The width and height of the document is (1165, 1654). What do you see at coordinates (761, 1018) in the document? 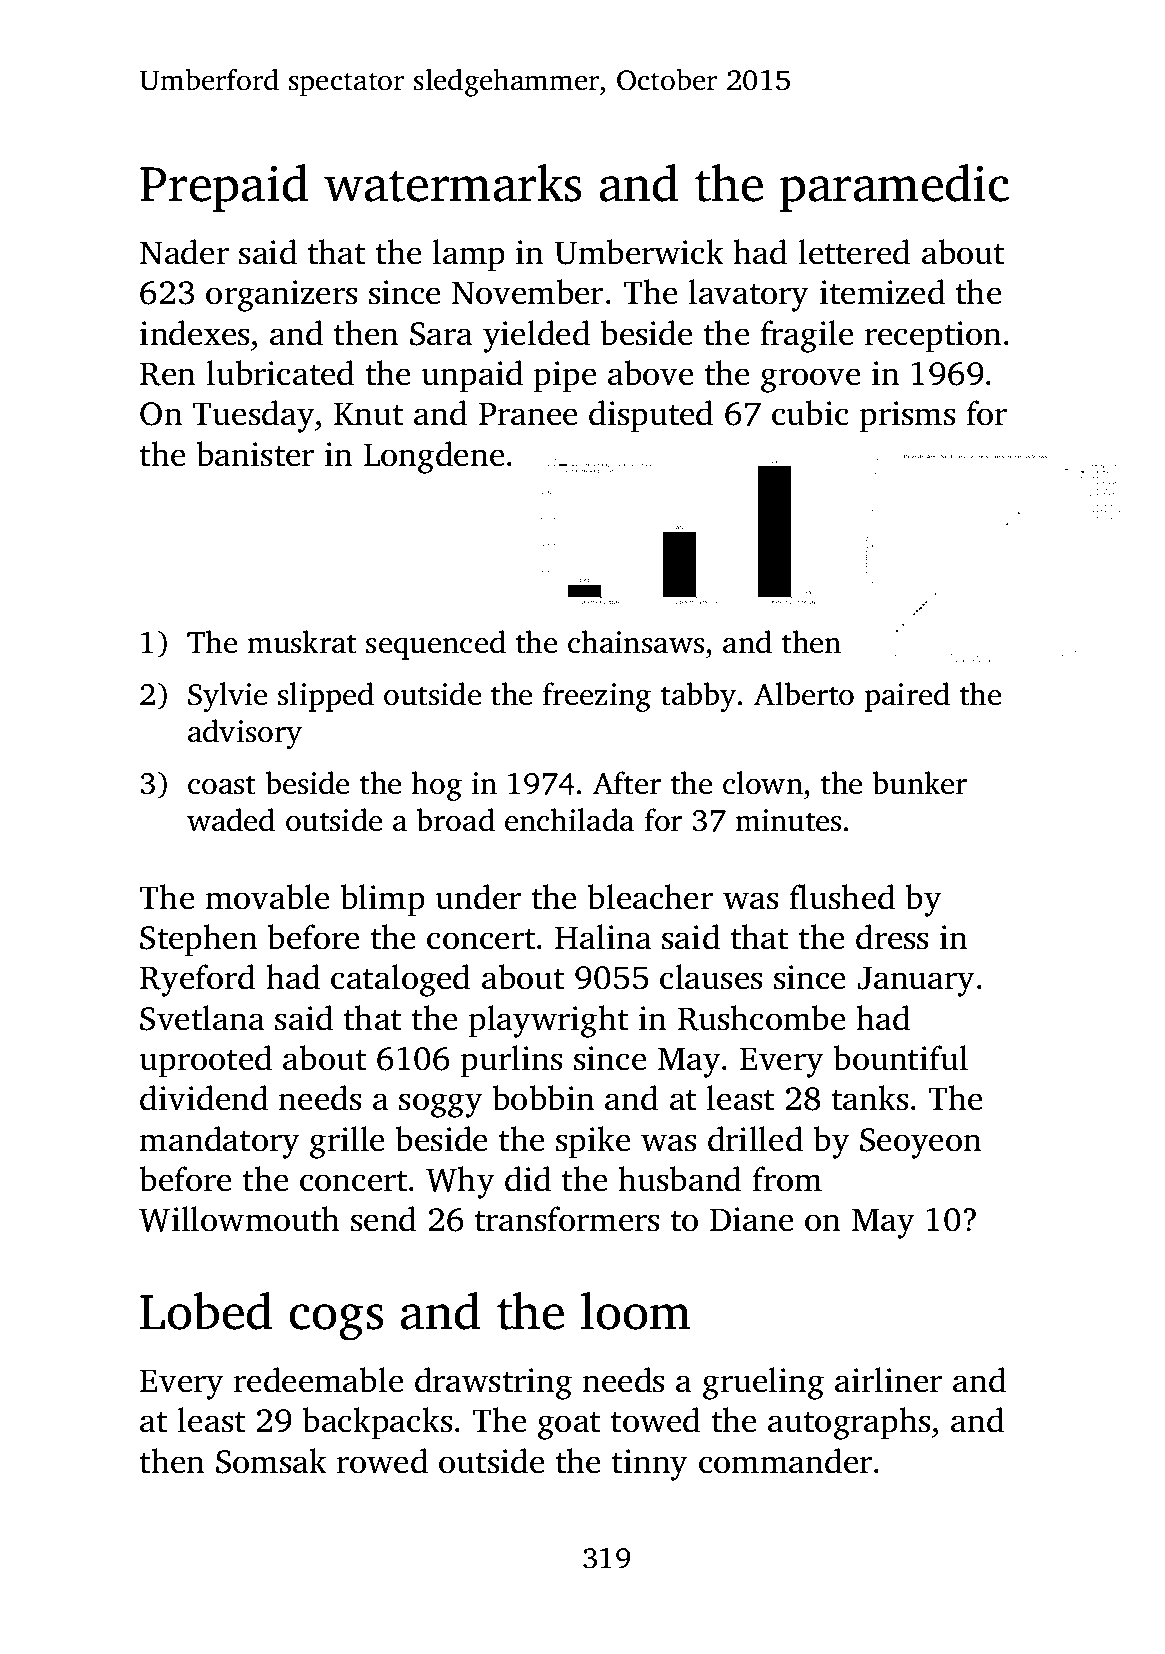
I see `Rushcombe` at bounding box center [761, 1018].
